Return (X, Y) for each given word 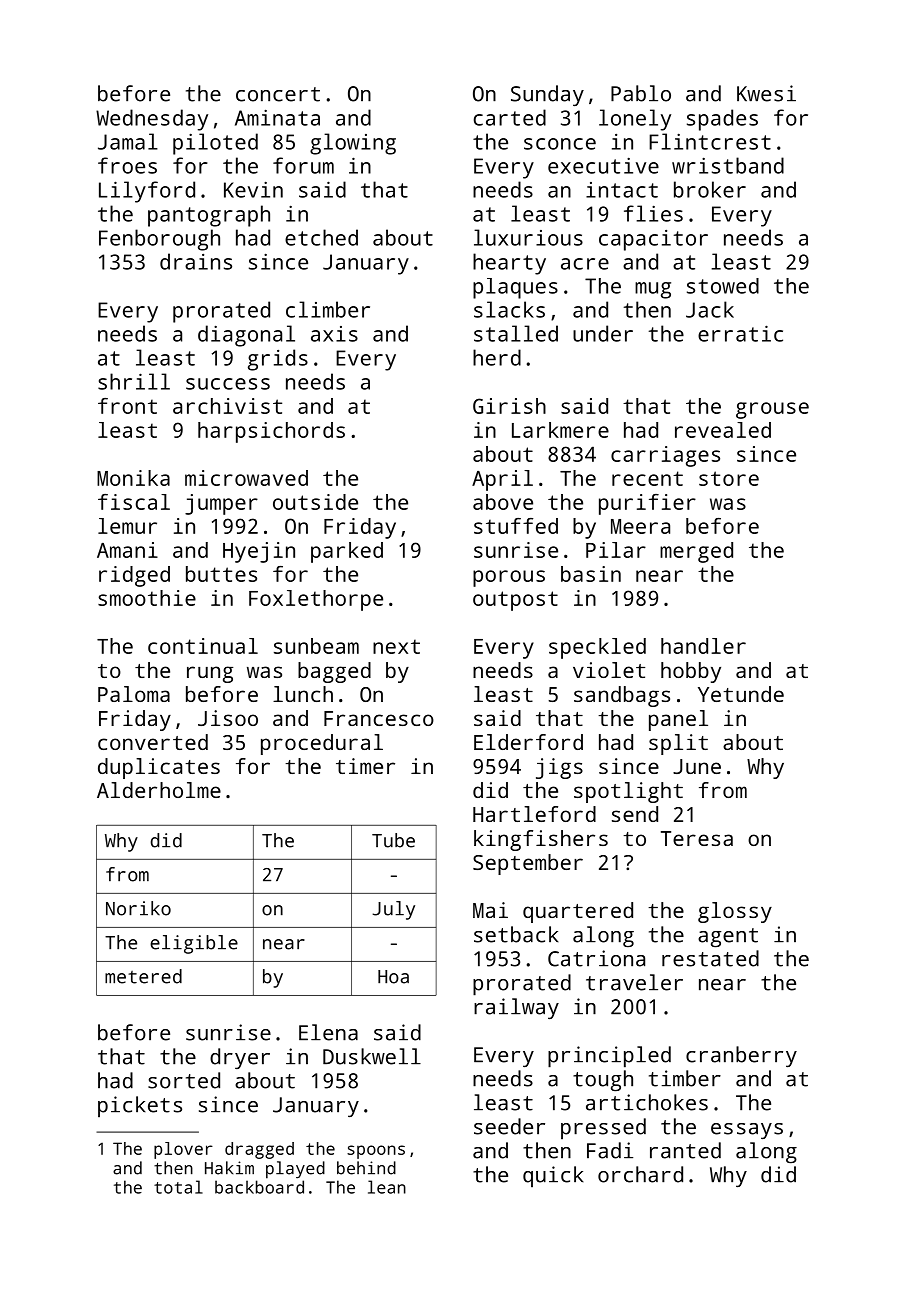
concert (278, 94)
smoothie (147, 598)
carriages (665, 456)
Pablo (641, 93)
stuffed (516, 526)
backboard (259, 1187)
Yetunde (741, 694)
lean (387, 1187)
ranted (685, 1150)
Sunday (547, 95)
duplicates (159, 768)
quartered (578, 912)
